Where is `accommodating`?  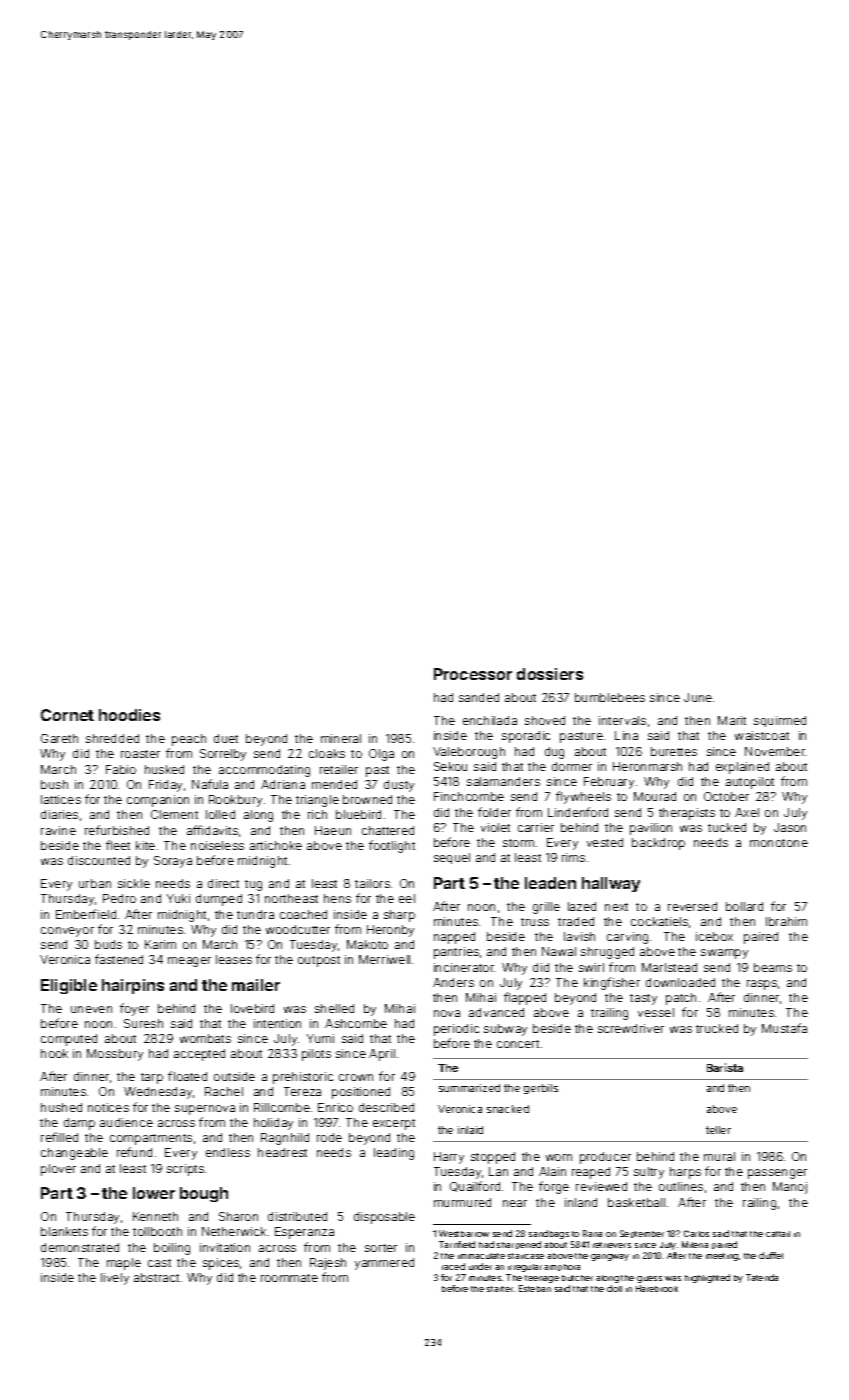
accommodating is located at coordinates (264, 771).
